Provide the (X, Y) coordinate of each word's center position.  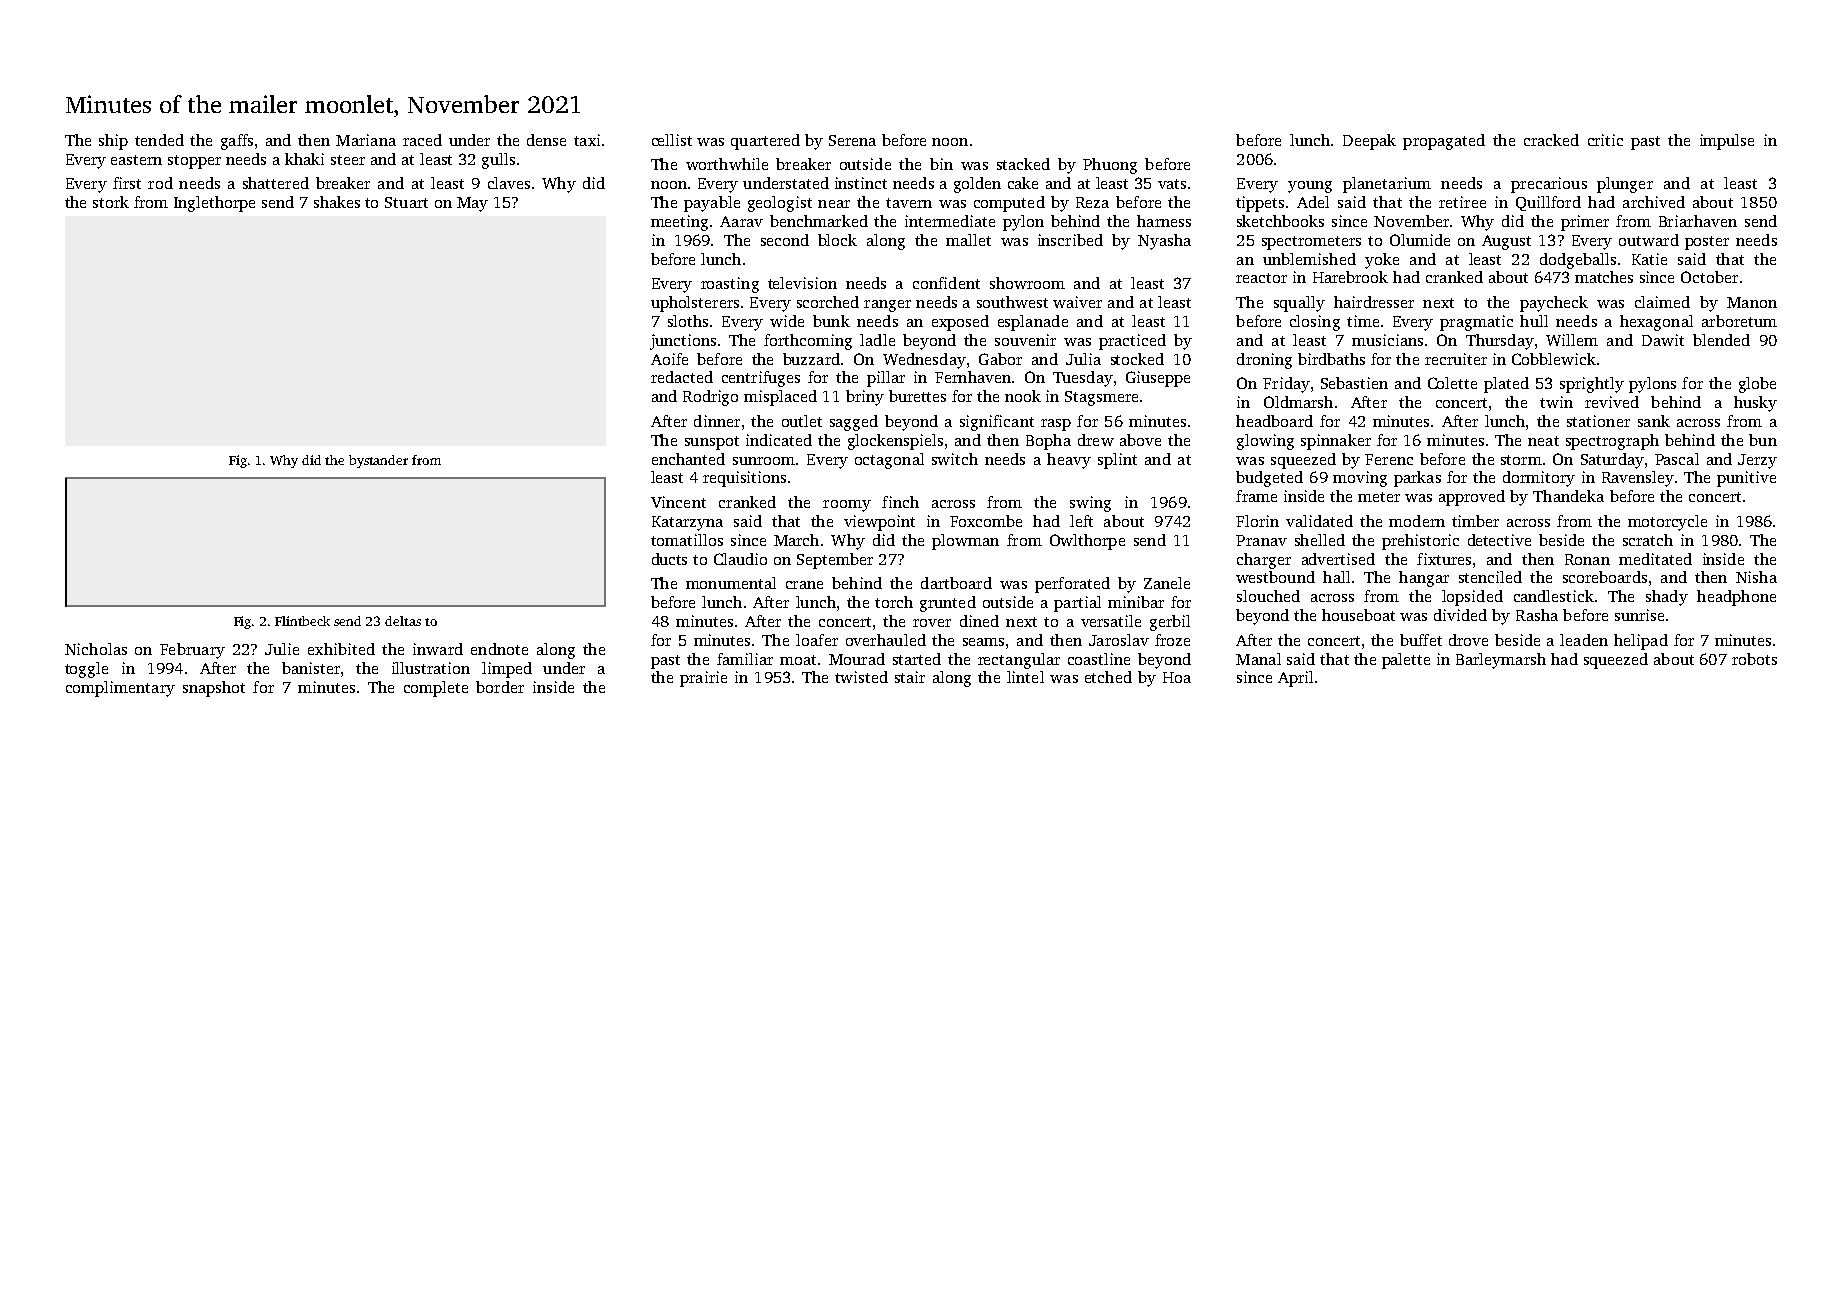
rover (932, 623)
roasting (730, 285)
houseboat (1358, 615)
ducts (669, 559)
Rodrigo (710, 398)
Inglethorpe (214, 204)
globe (1757, 385)
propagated (1444, 142)
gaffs (237, 142)
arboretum (1739, 321)
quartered (765, 142)
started (917, 659)
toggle (86, 670)
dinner (717, 421)
